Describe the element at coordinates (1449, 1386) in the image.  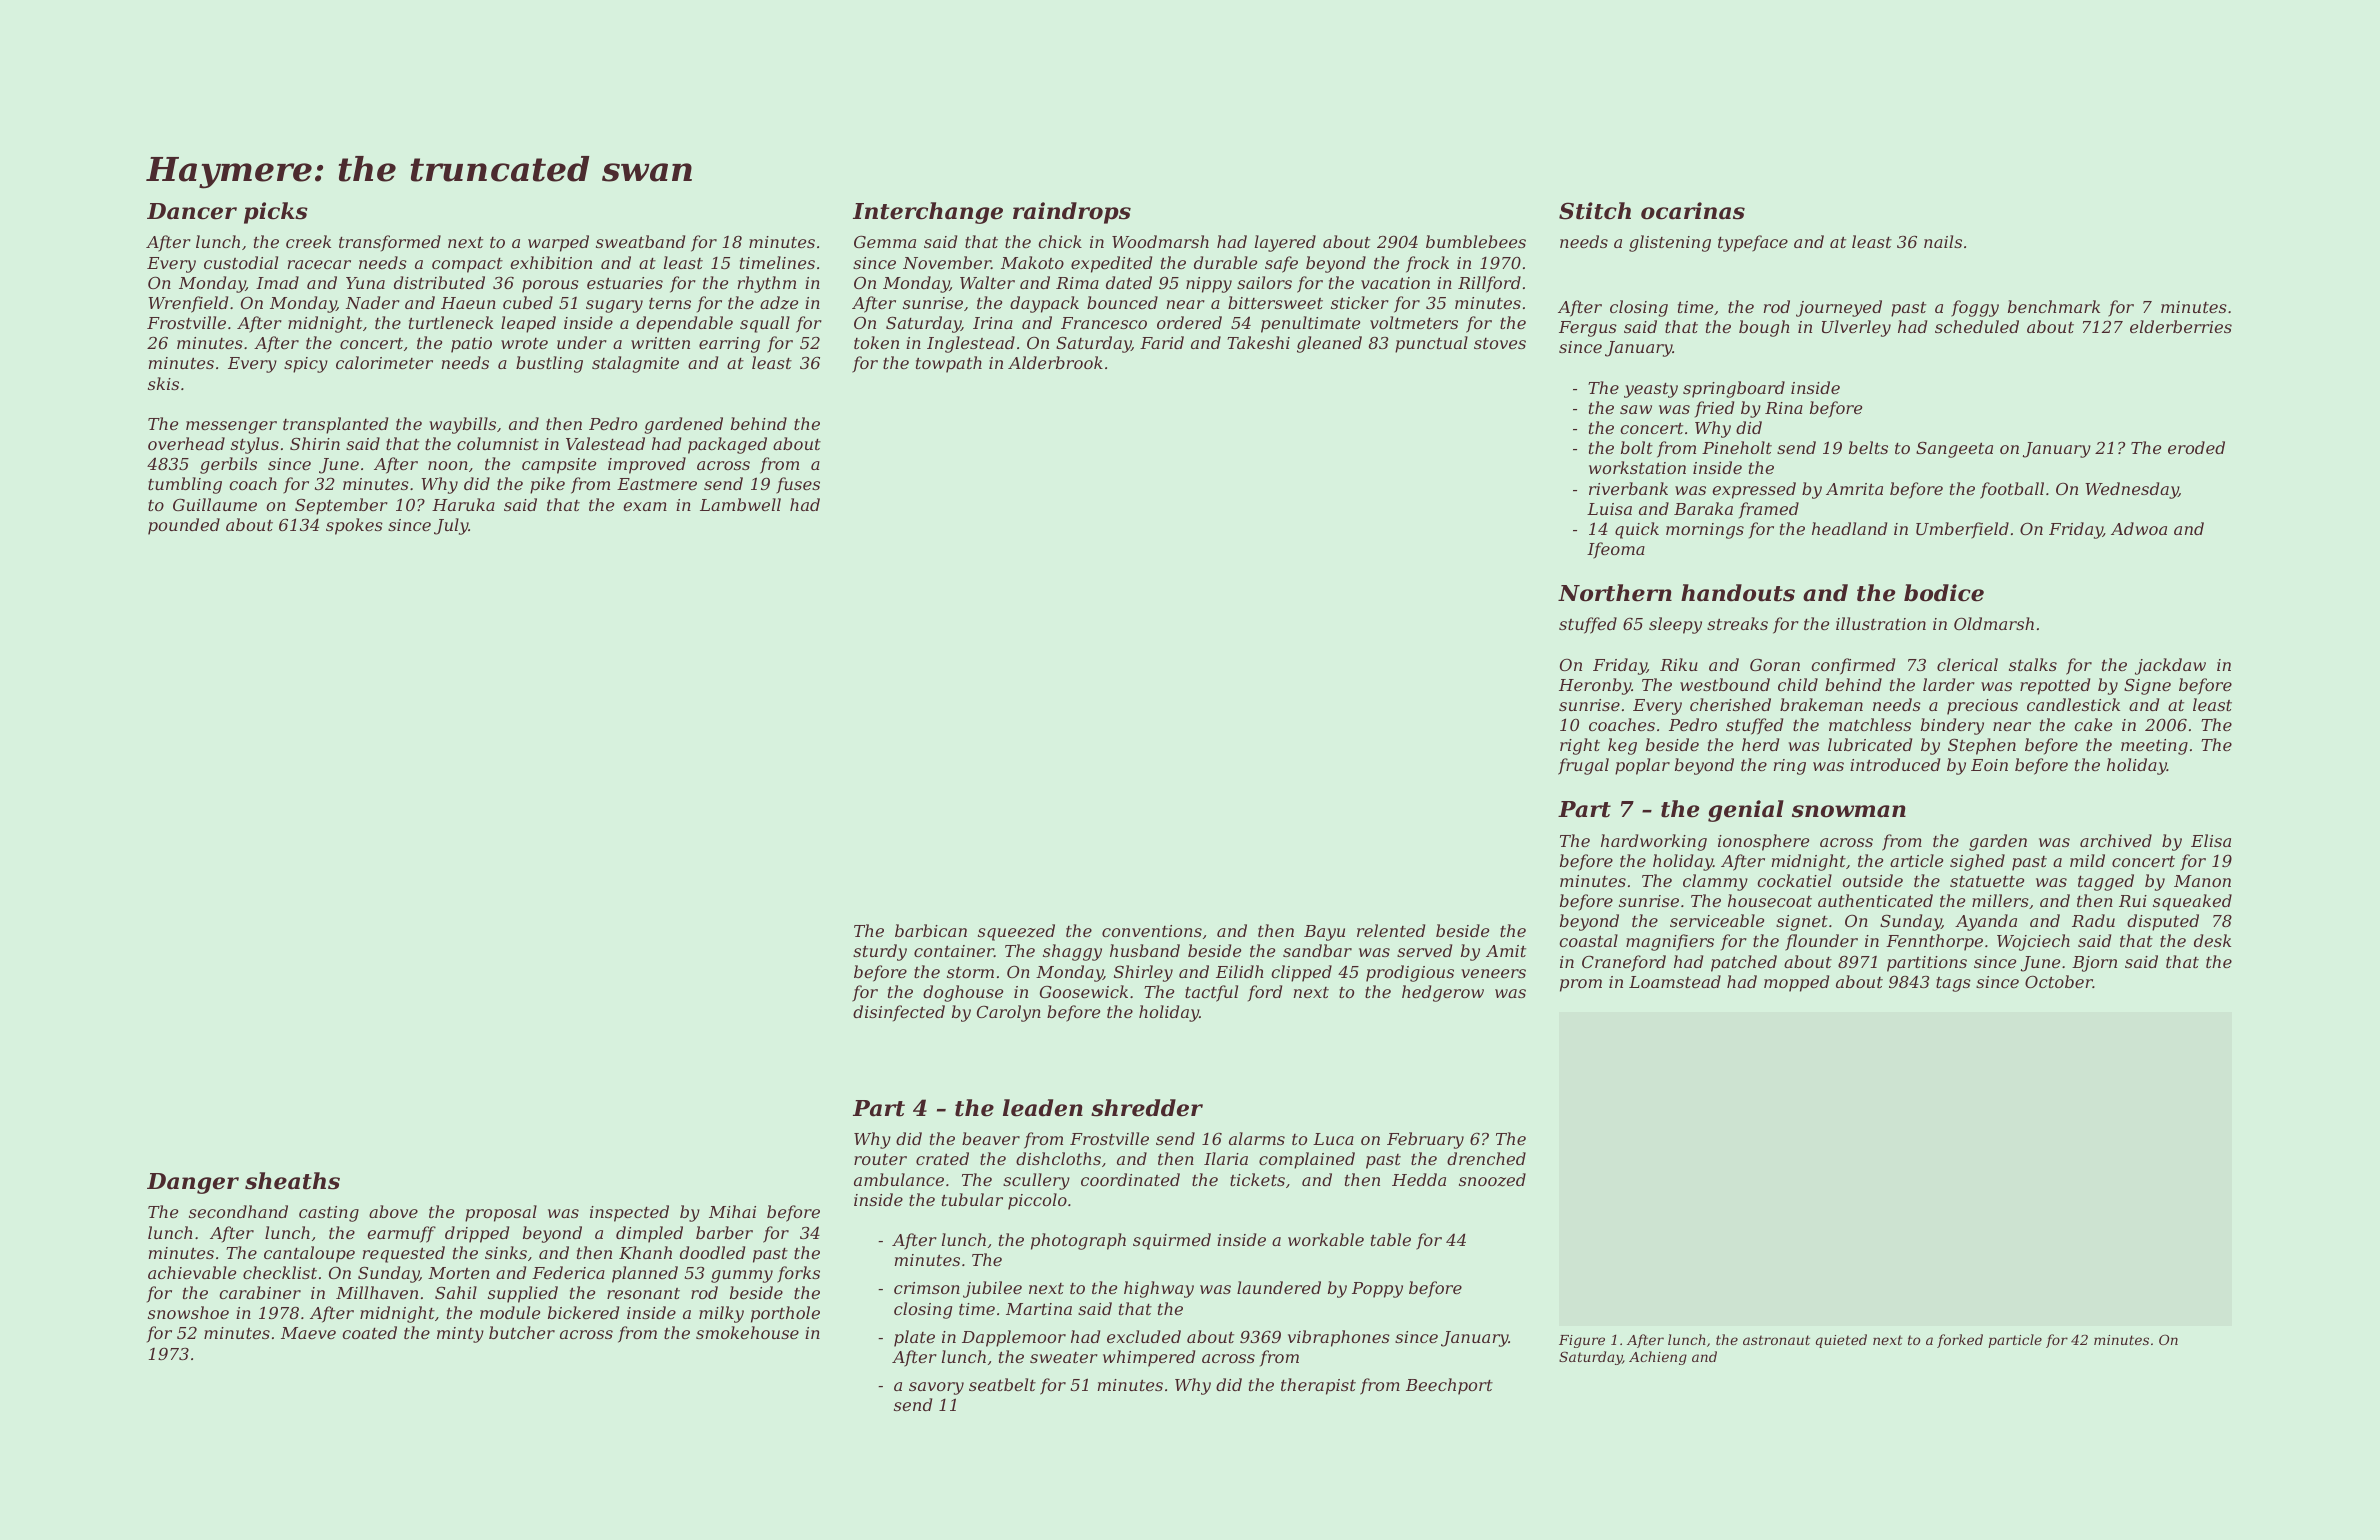
I see `Beechport` at that location.
